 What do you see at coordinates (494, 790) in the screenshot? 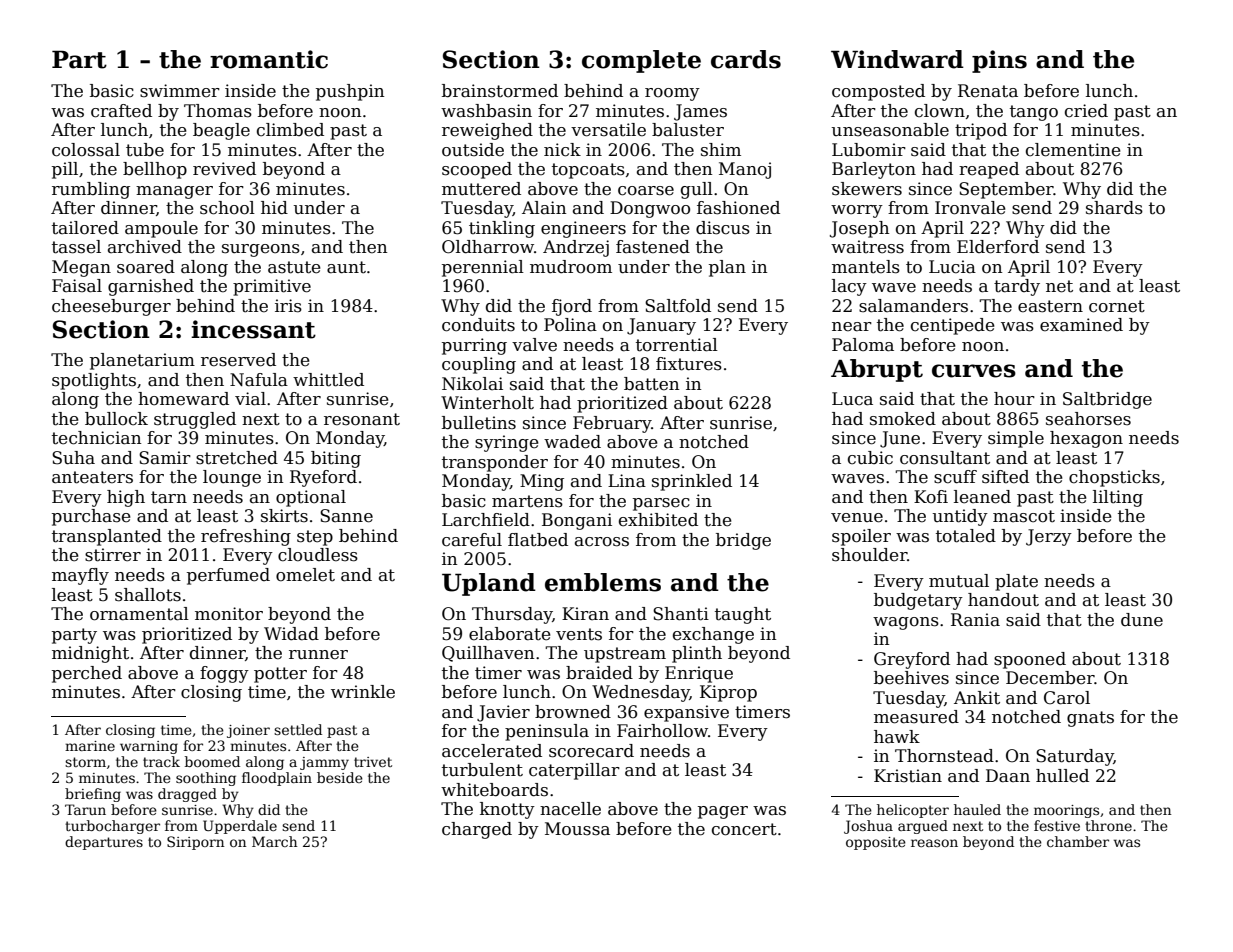
I see `whiteboards` at bounding box center [494, 790].
